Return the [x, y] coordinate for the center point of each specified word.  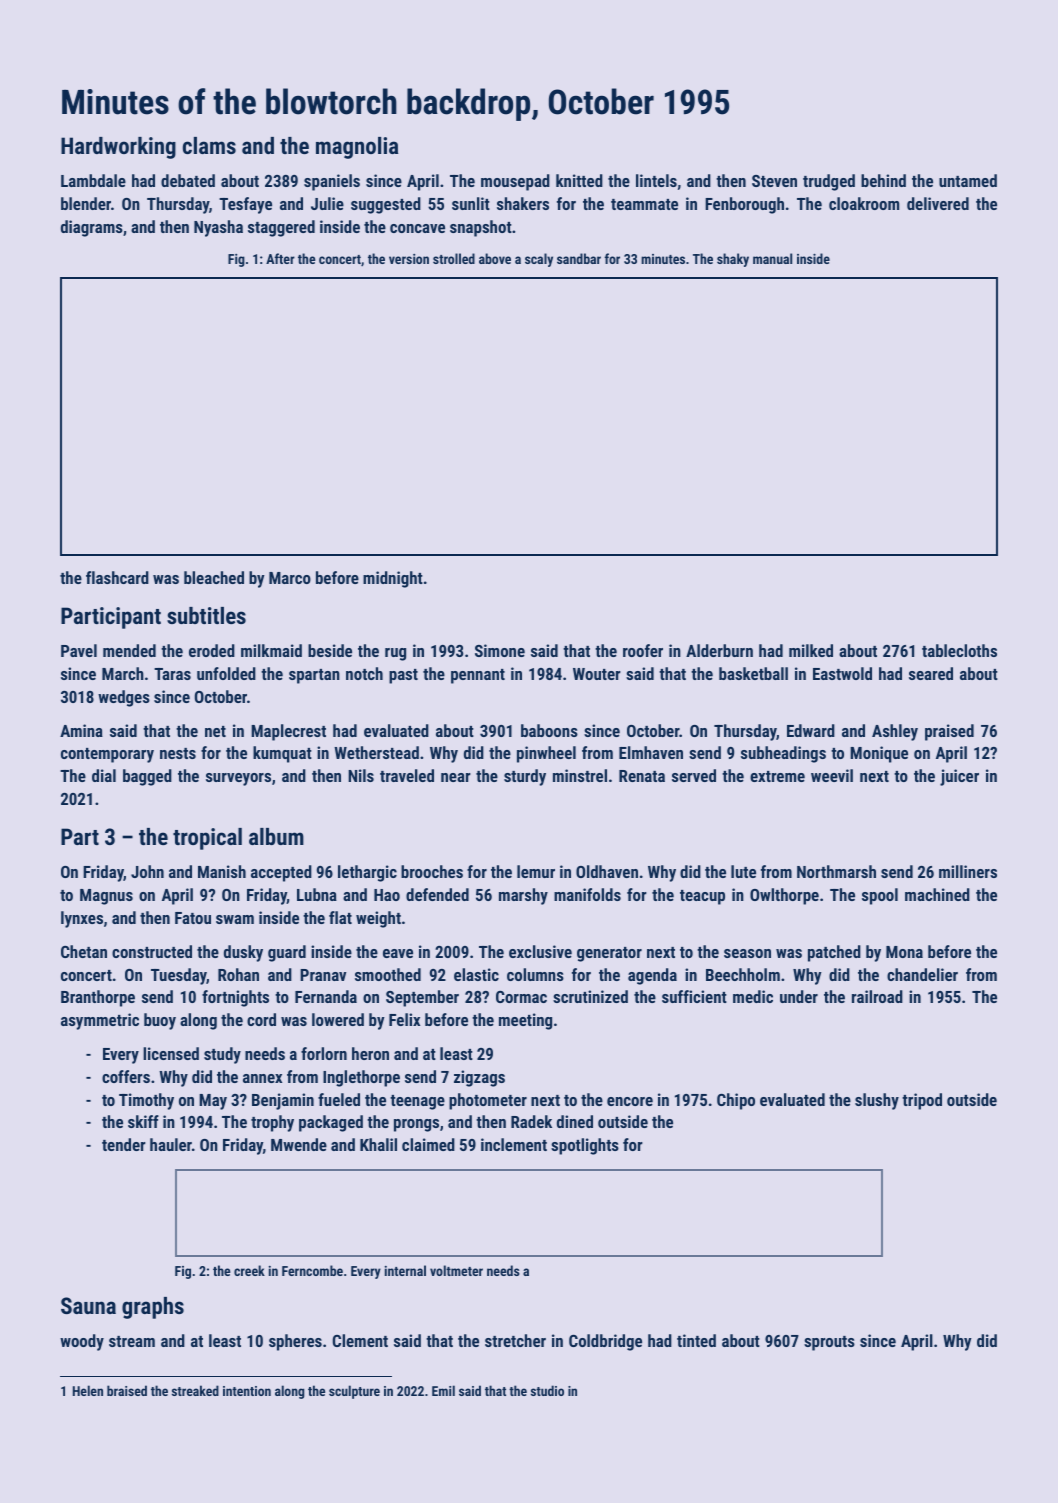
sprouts [829, 1343]
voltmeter [456, 1270]
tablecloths [959, 650]
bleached [214, 577]
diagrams [92, 228]
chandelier [922, 974]
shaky [733, 260]
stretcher [515, 1340]
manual [772, 258]
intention [247, 1391]
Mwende [299, 1144]
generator [609, 954]
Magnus [106, 897]
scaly [539, 260]
